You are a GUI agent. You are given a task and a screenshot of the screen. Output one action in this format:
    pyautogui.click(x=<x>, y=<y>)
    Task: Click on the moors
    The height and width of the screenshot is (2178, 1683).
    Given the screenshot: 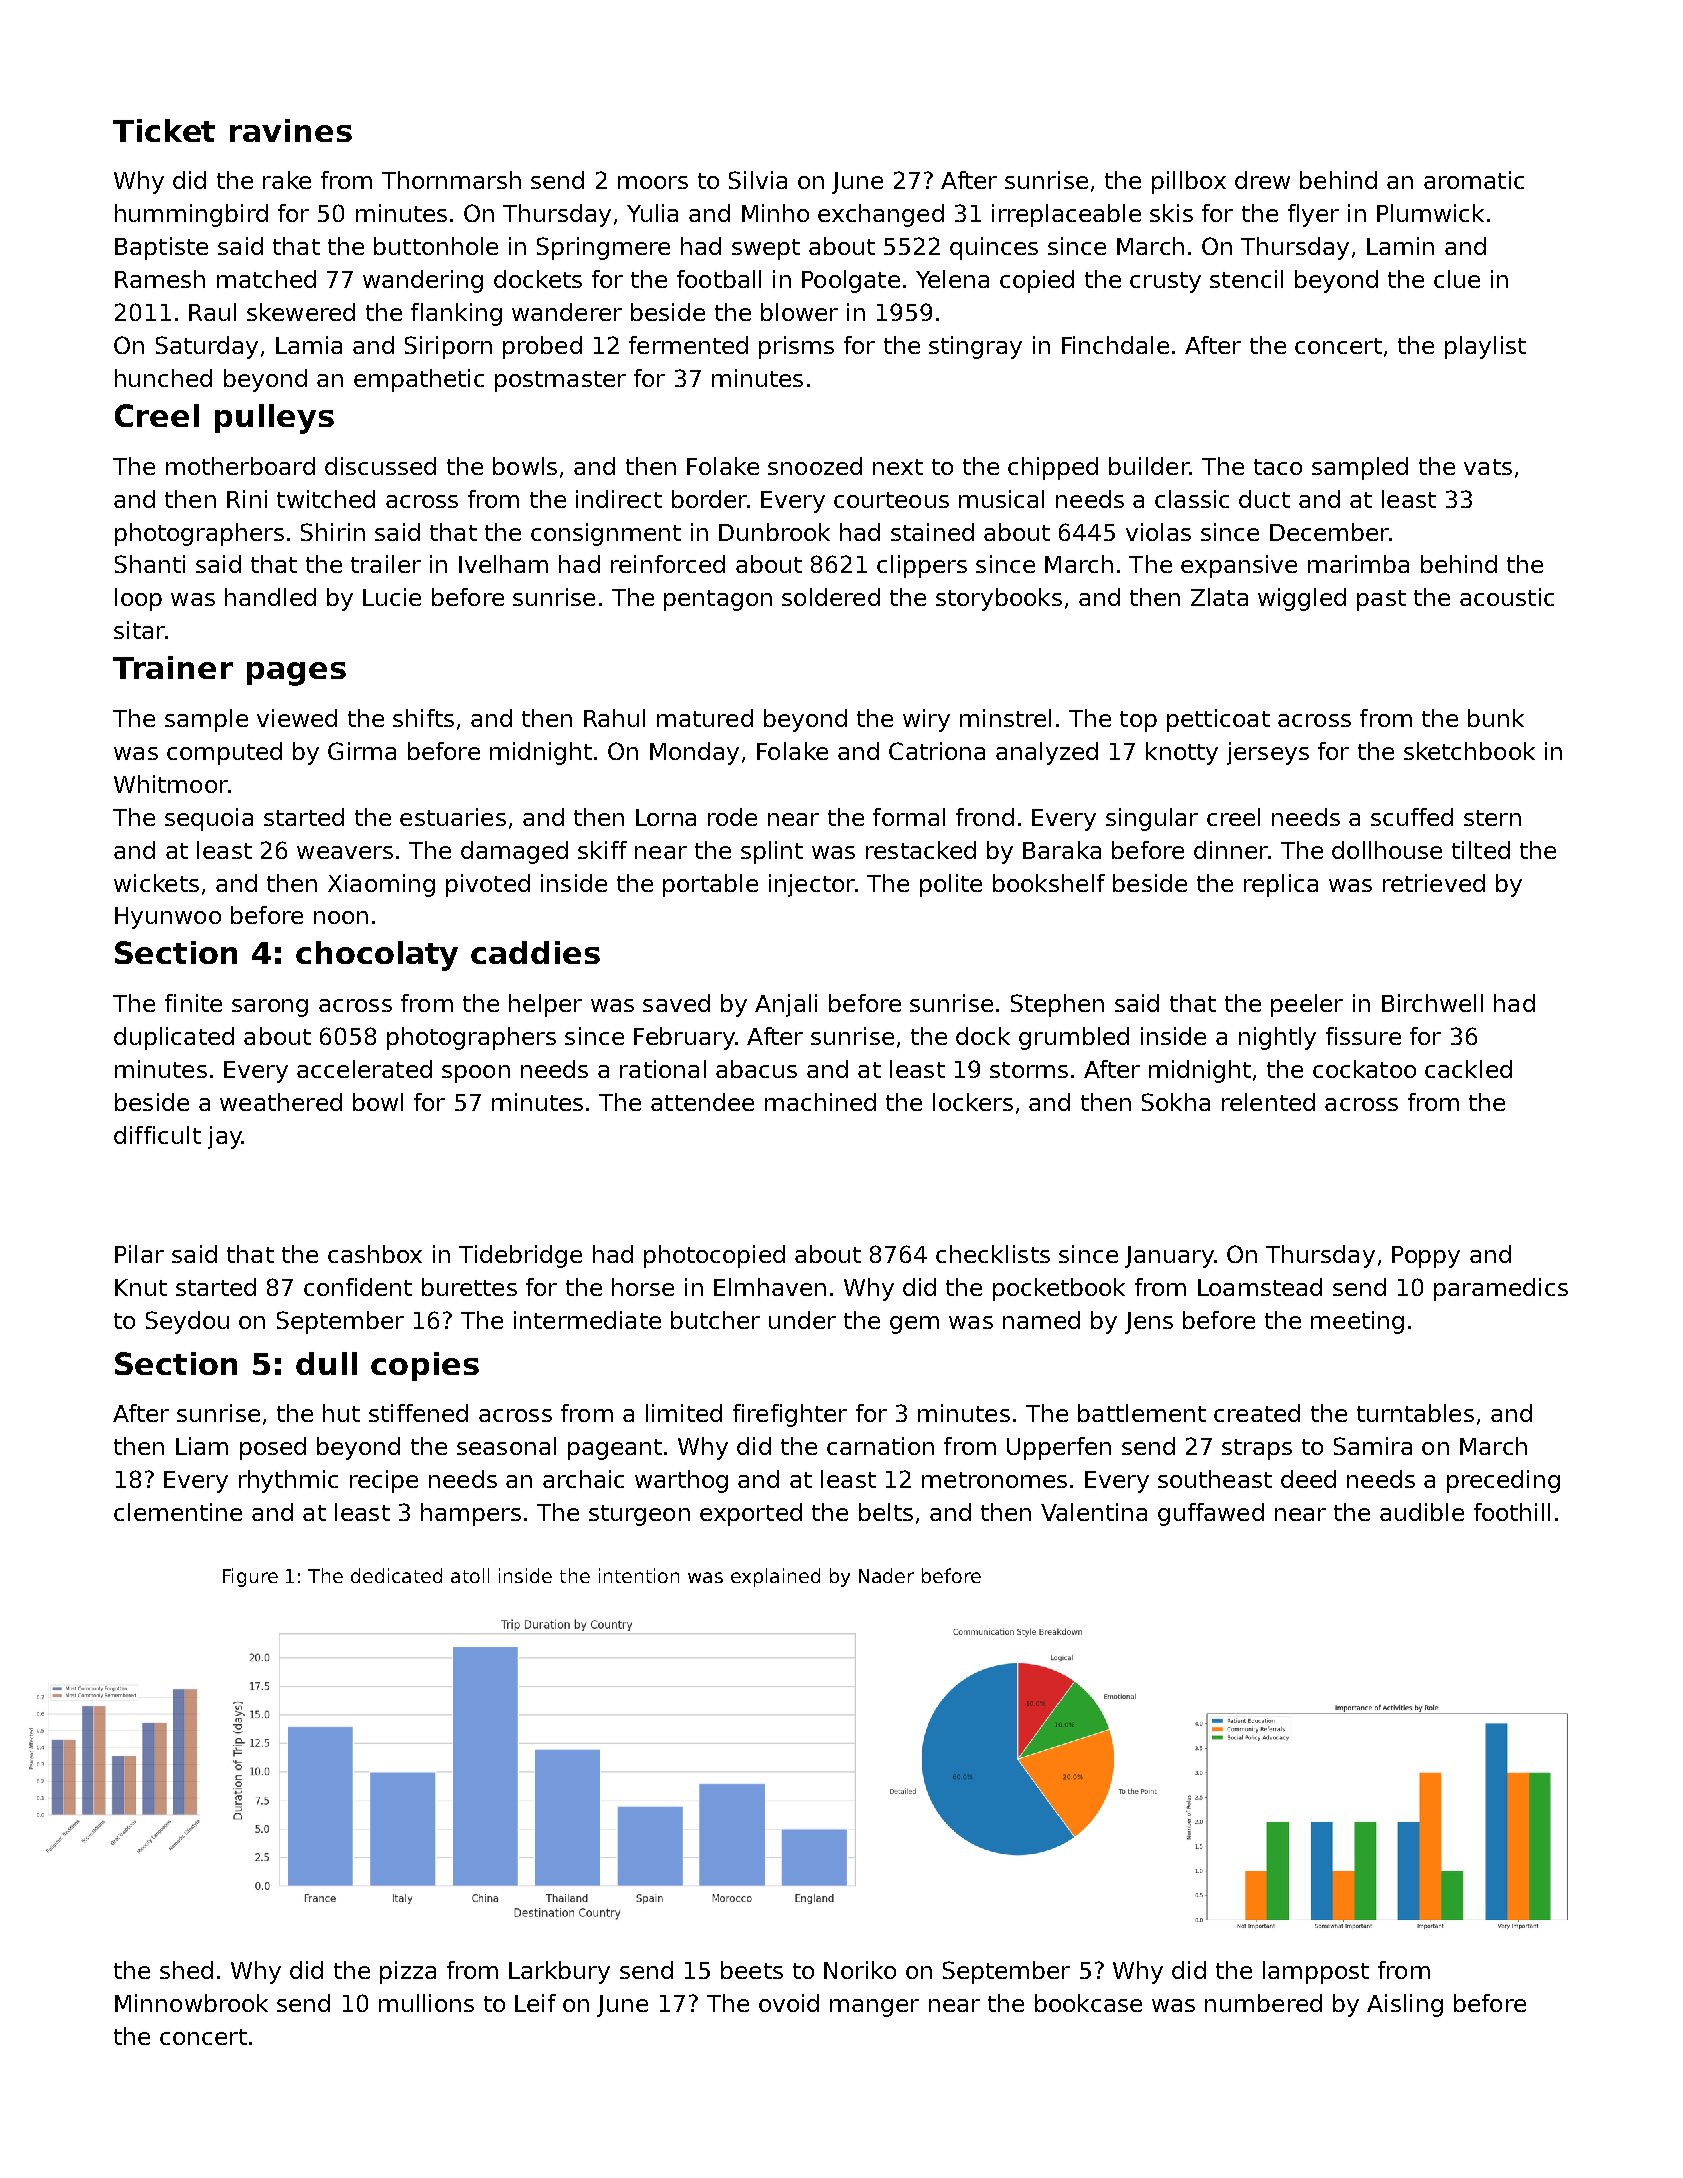 What is the action you would take?
    pyautogui.click(x=653, y=182)
